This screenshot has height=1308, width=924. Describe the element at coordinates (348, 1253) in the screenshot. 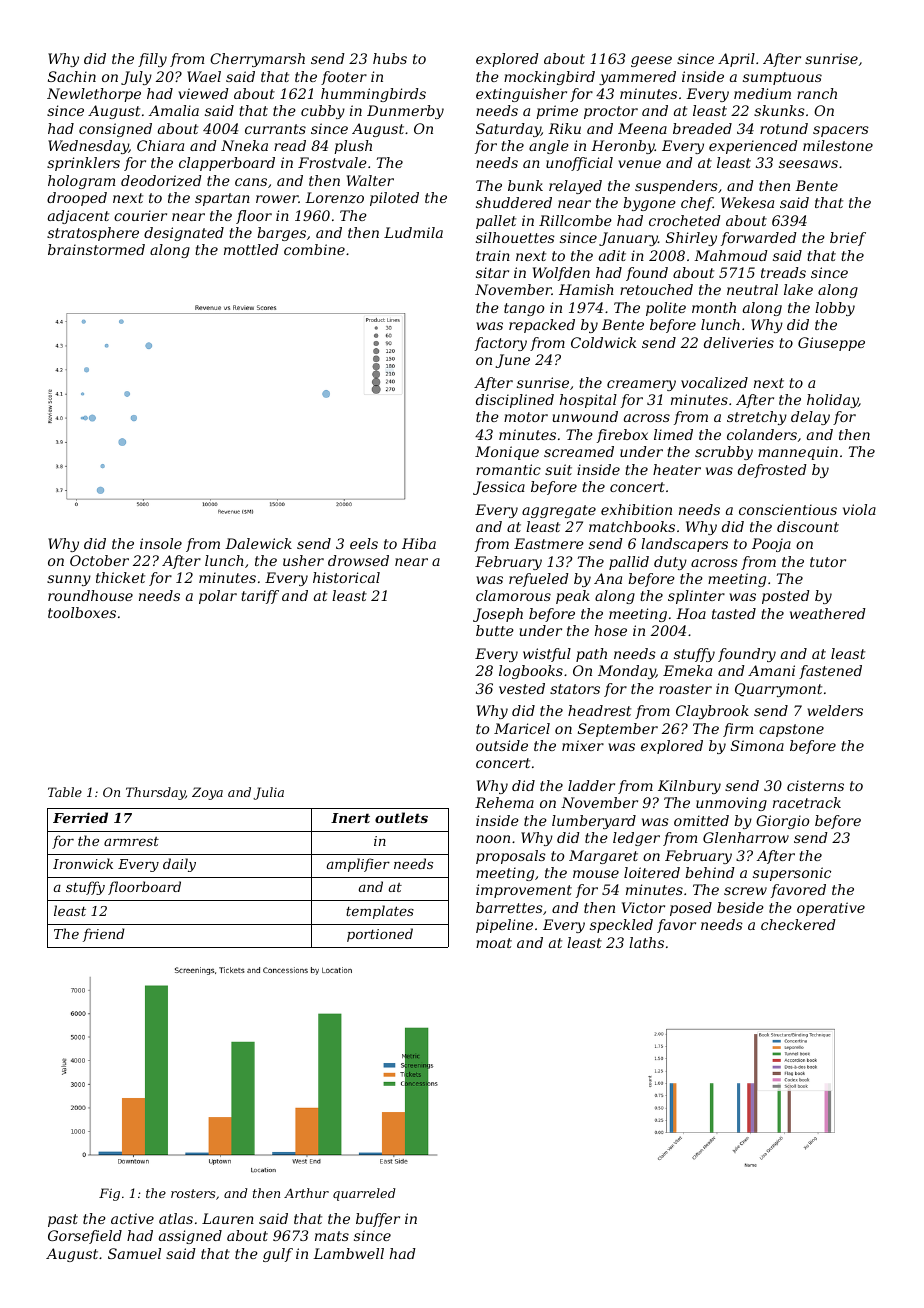

I see `Lambwell` at that location.
